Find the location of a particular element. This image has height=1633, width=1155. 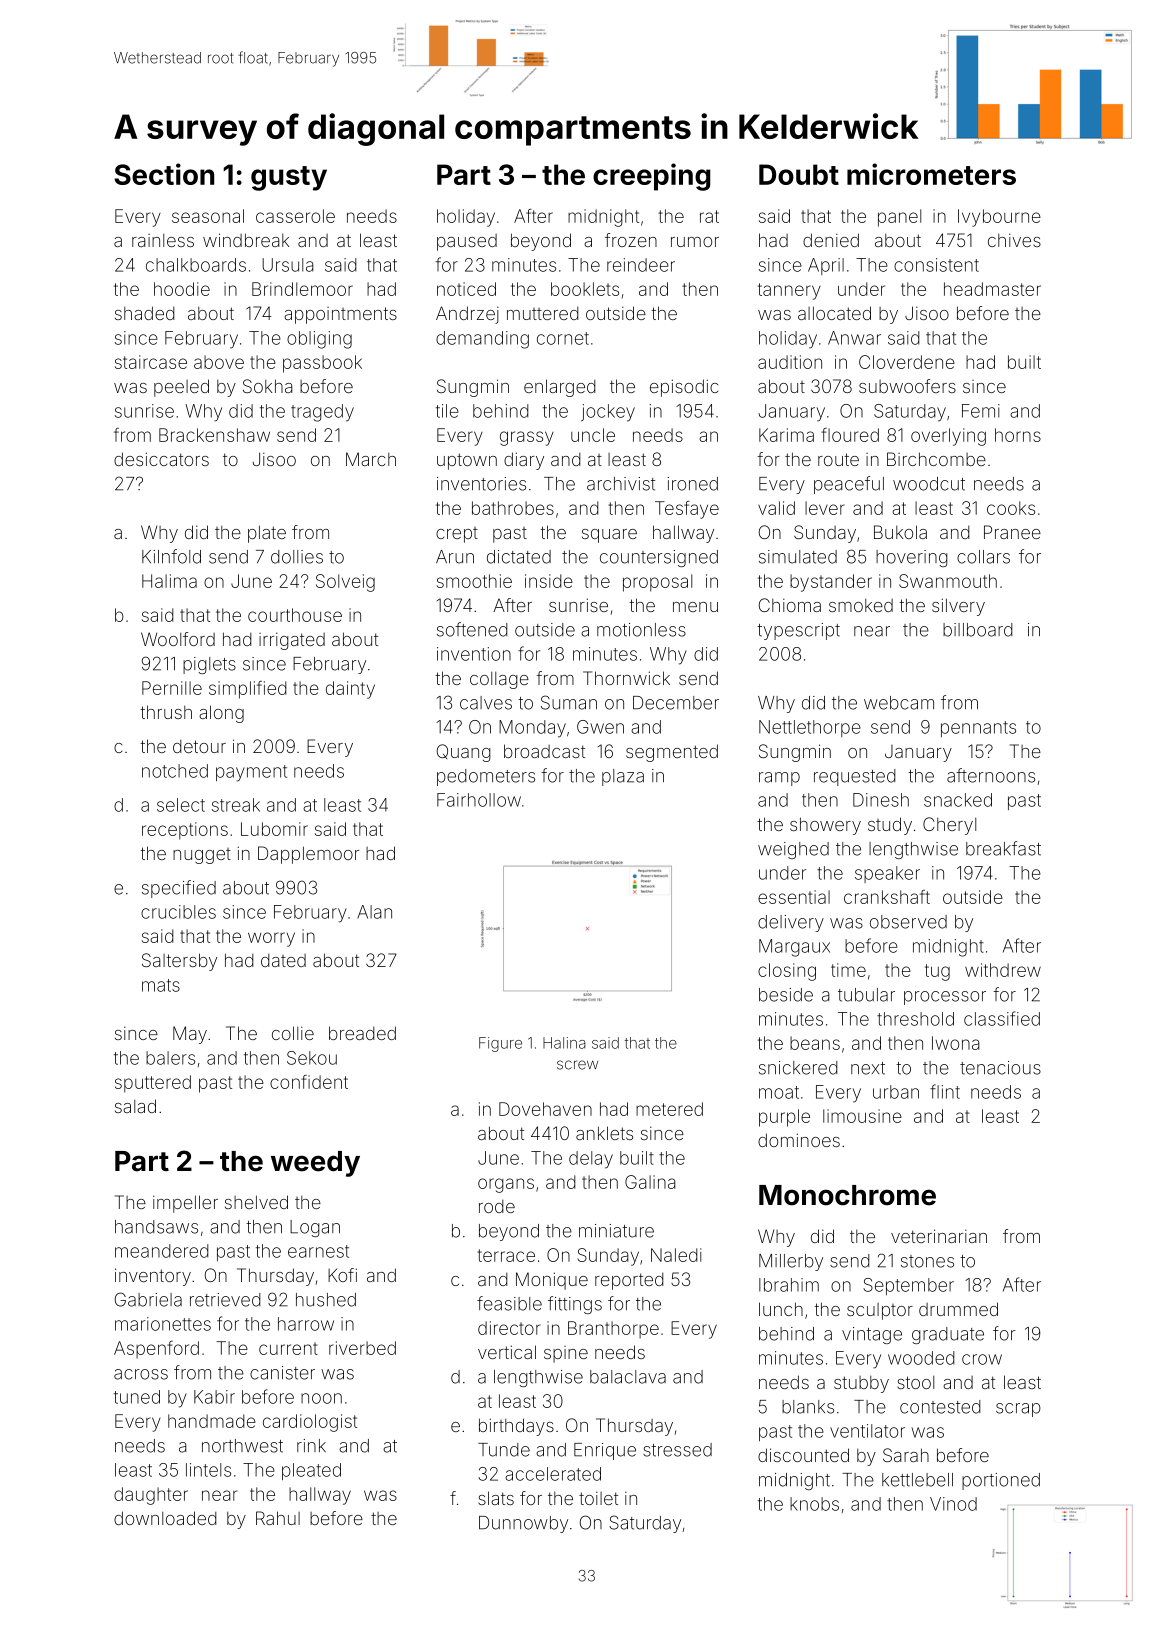

breakfast is located at coordinates (1003, 848).
